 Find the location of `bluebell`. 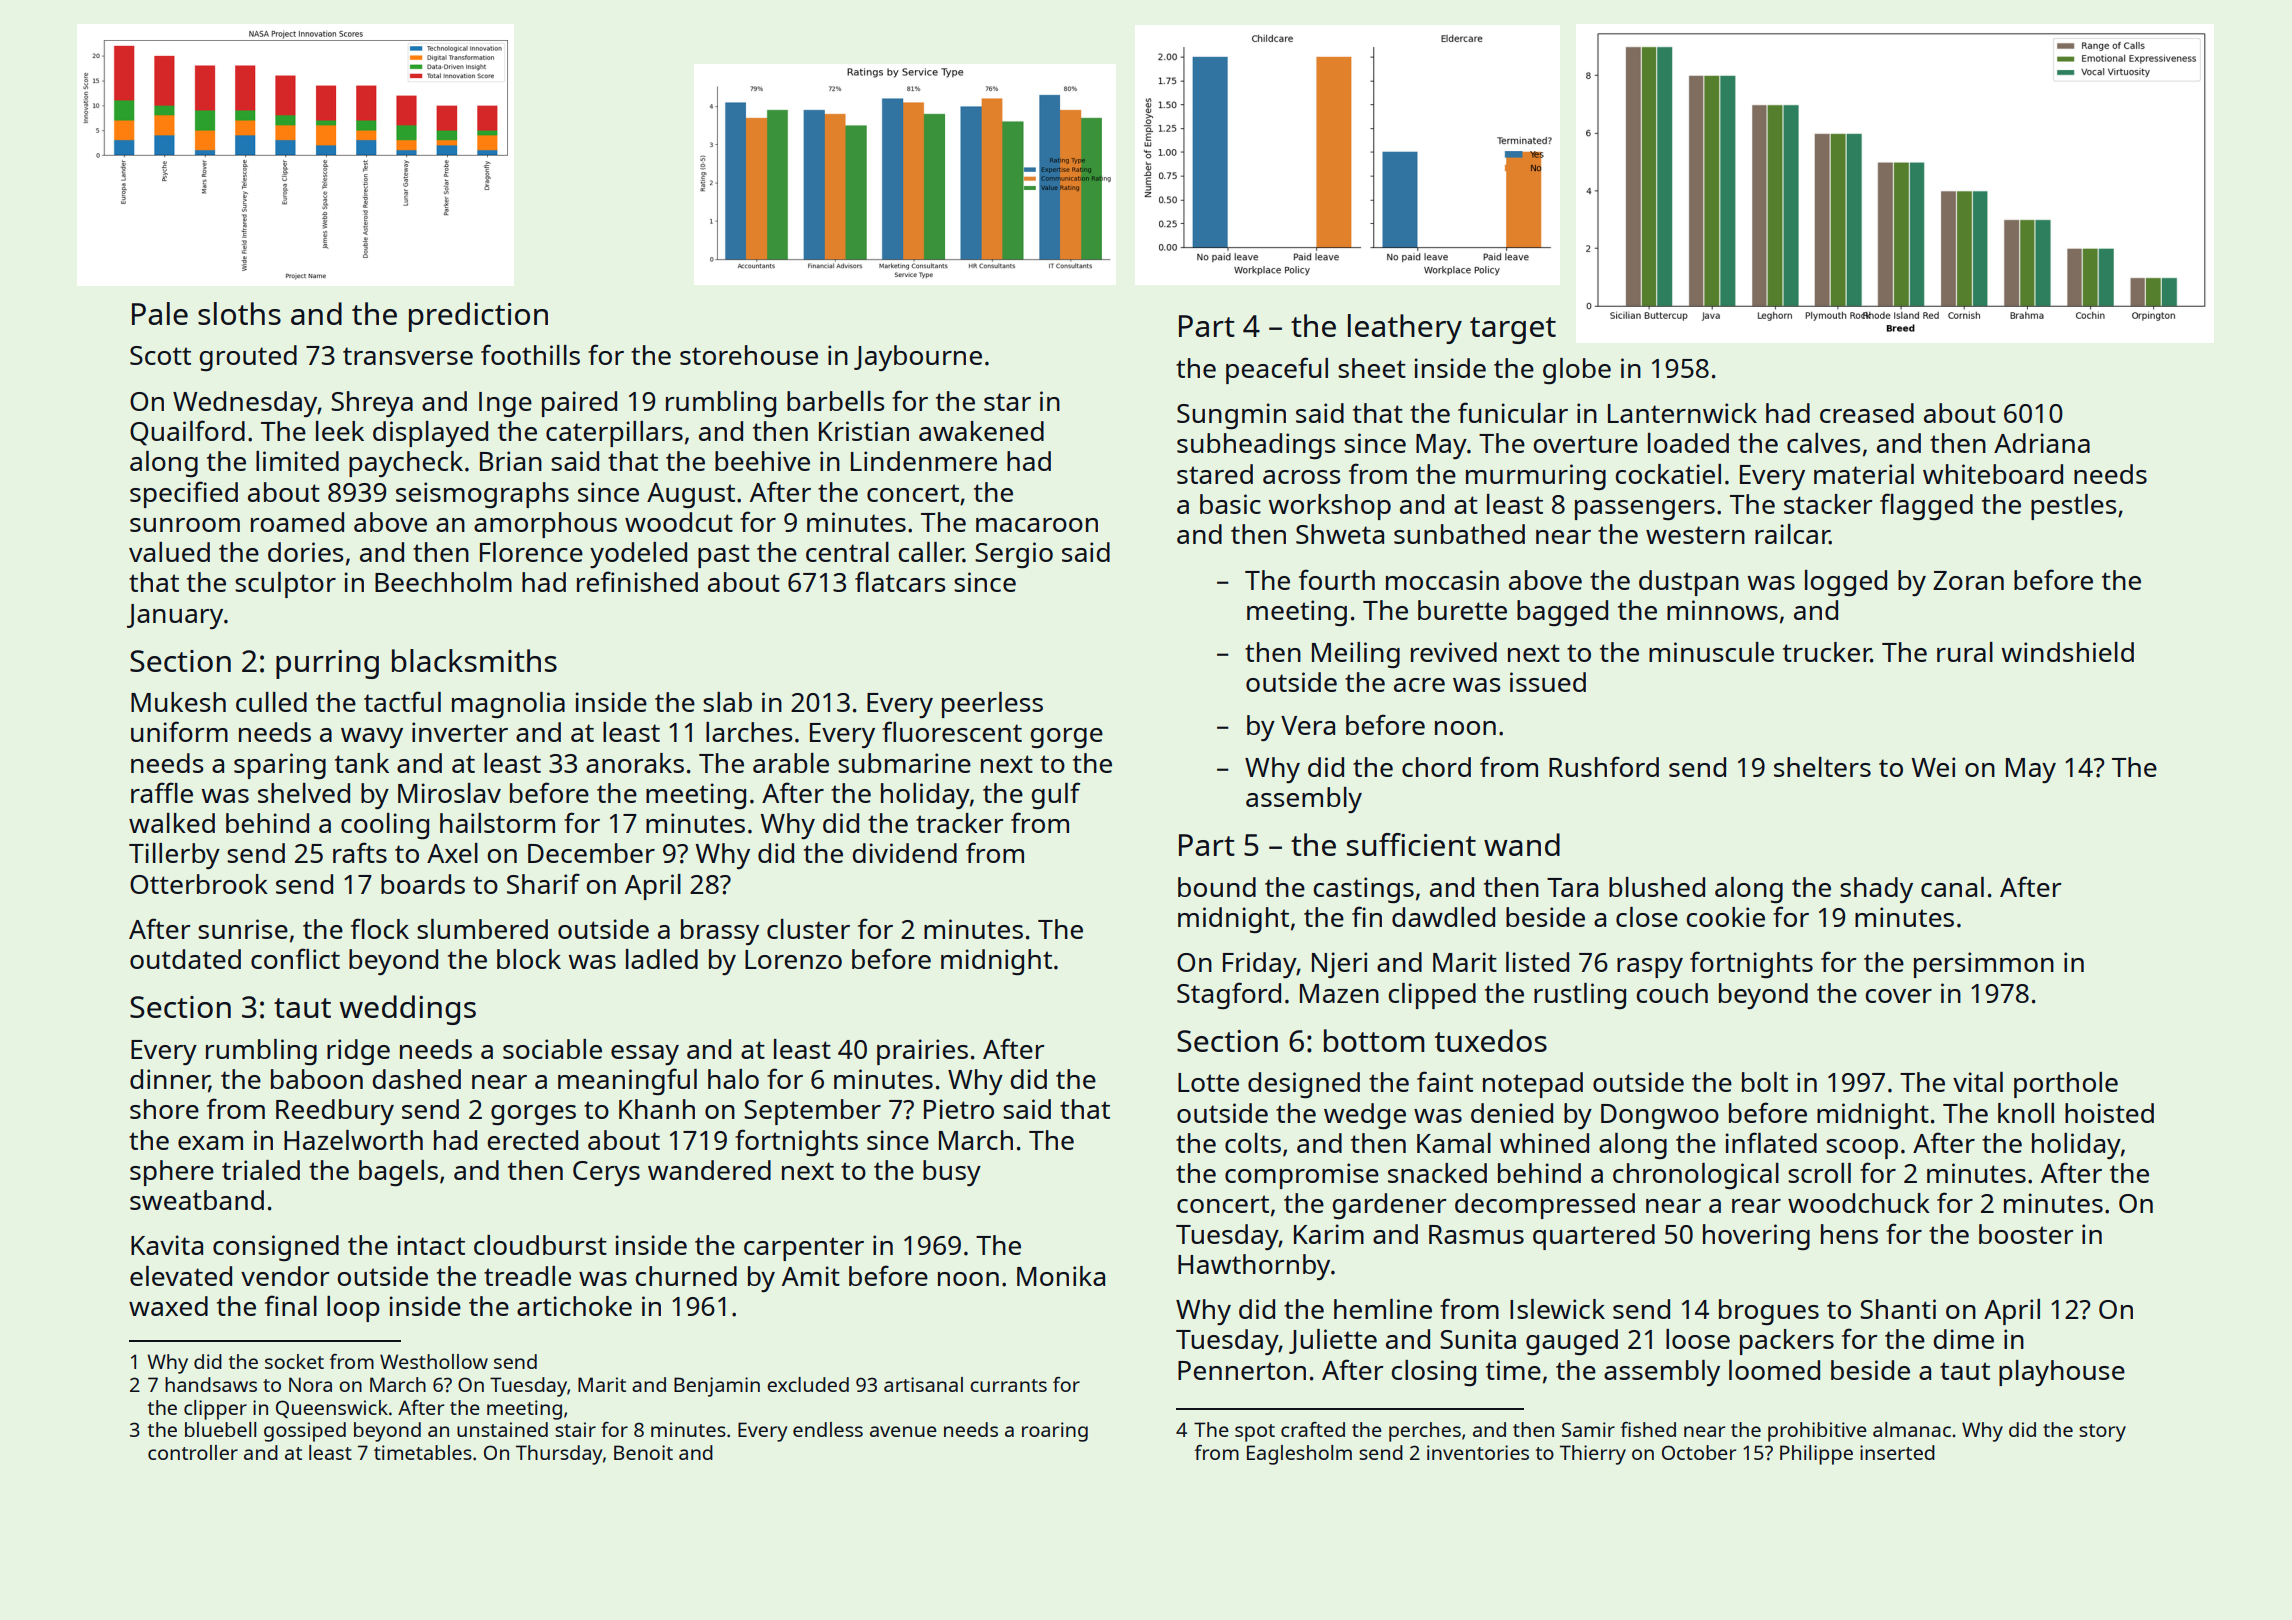

bluebell is located at coordinates (220, 1429).
